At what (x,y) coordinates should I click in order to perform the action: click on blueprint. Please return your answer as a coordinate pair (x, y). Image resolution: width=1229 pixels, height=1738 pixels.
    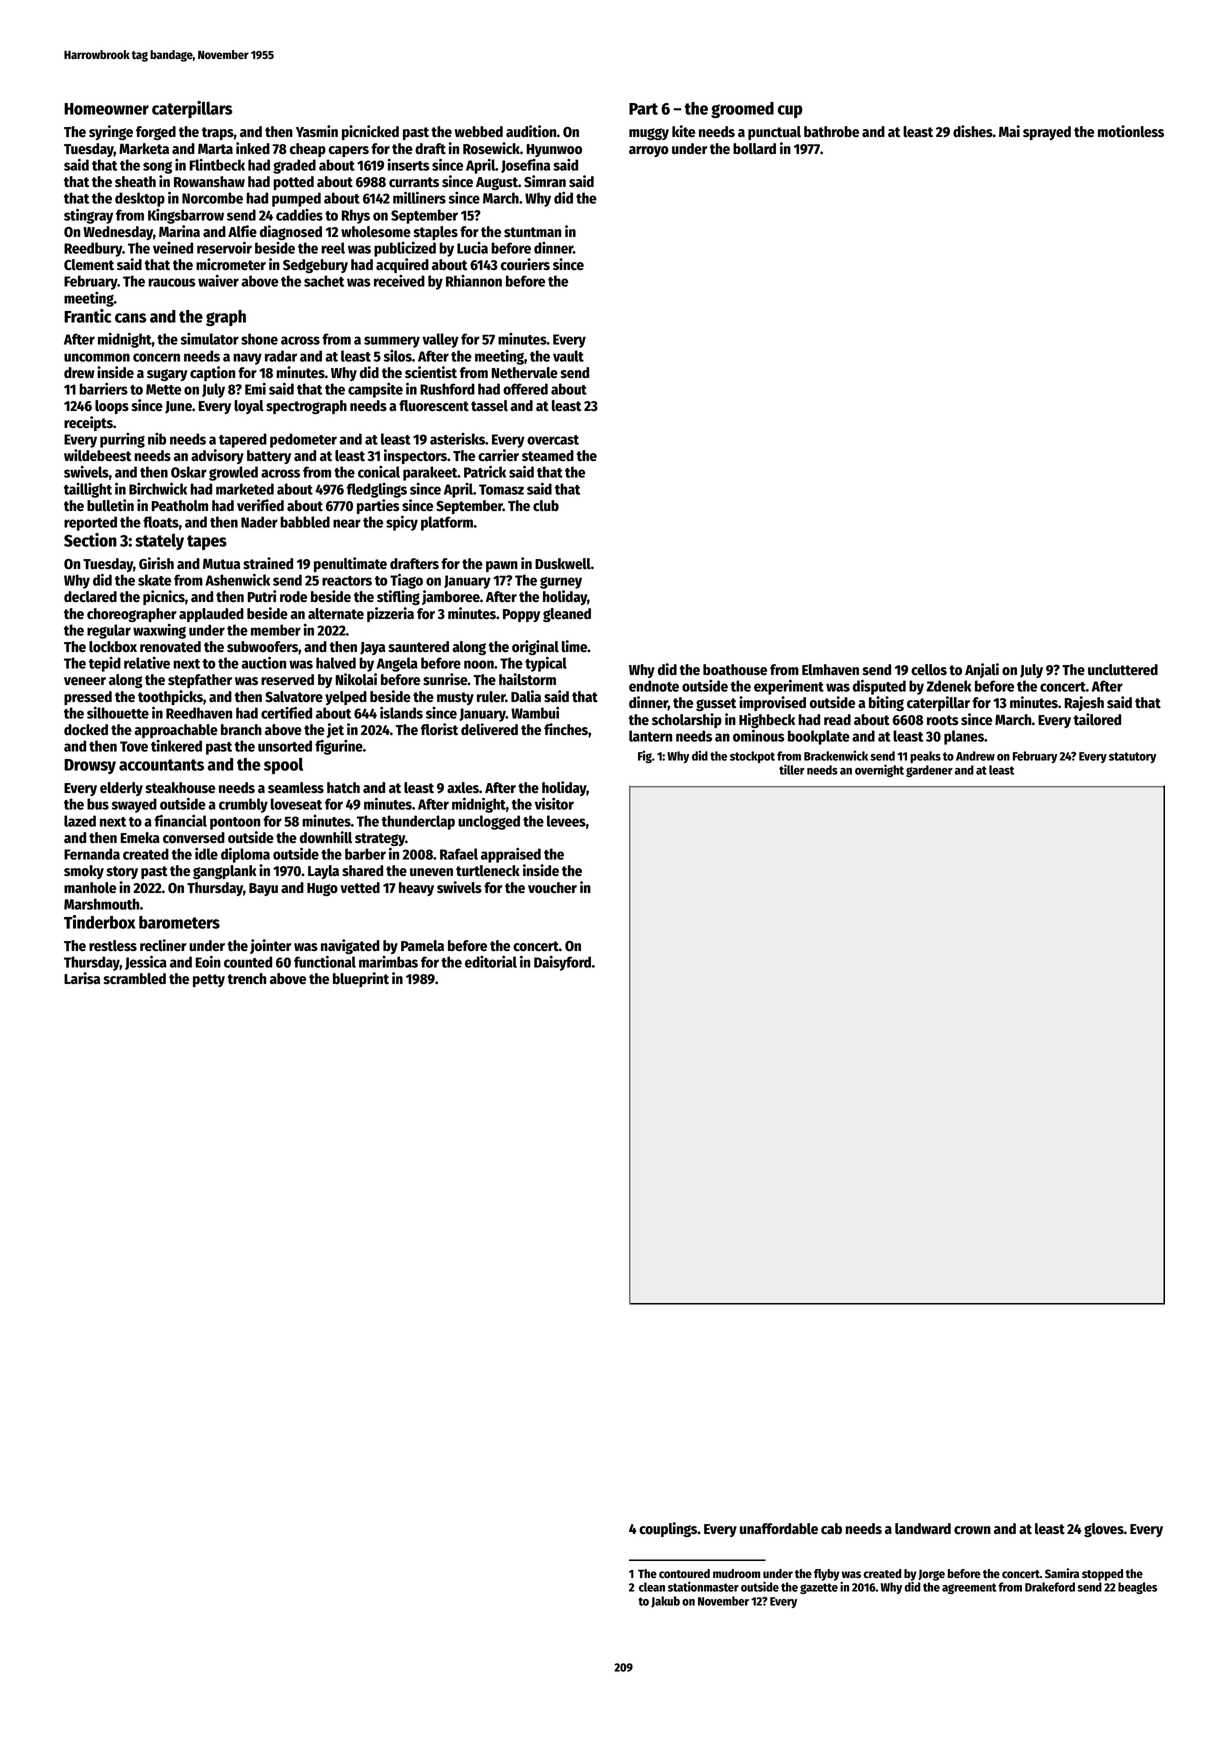
    Looking at the image, I should click on (361, 979).
